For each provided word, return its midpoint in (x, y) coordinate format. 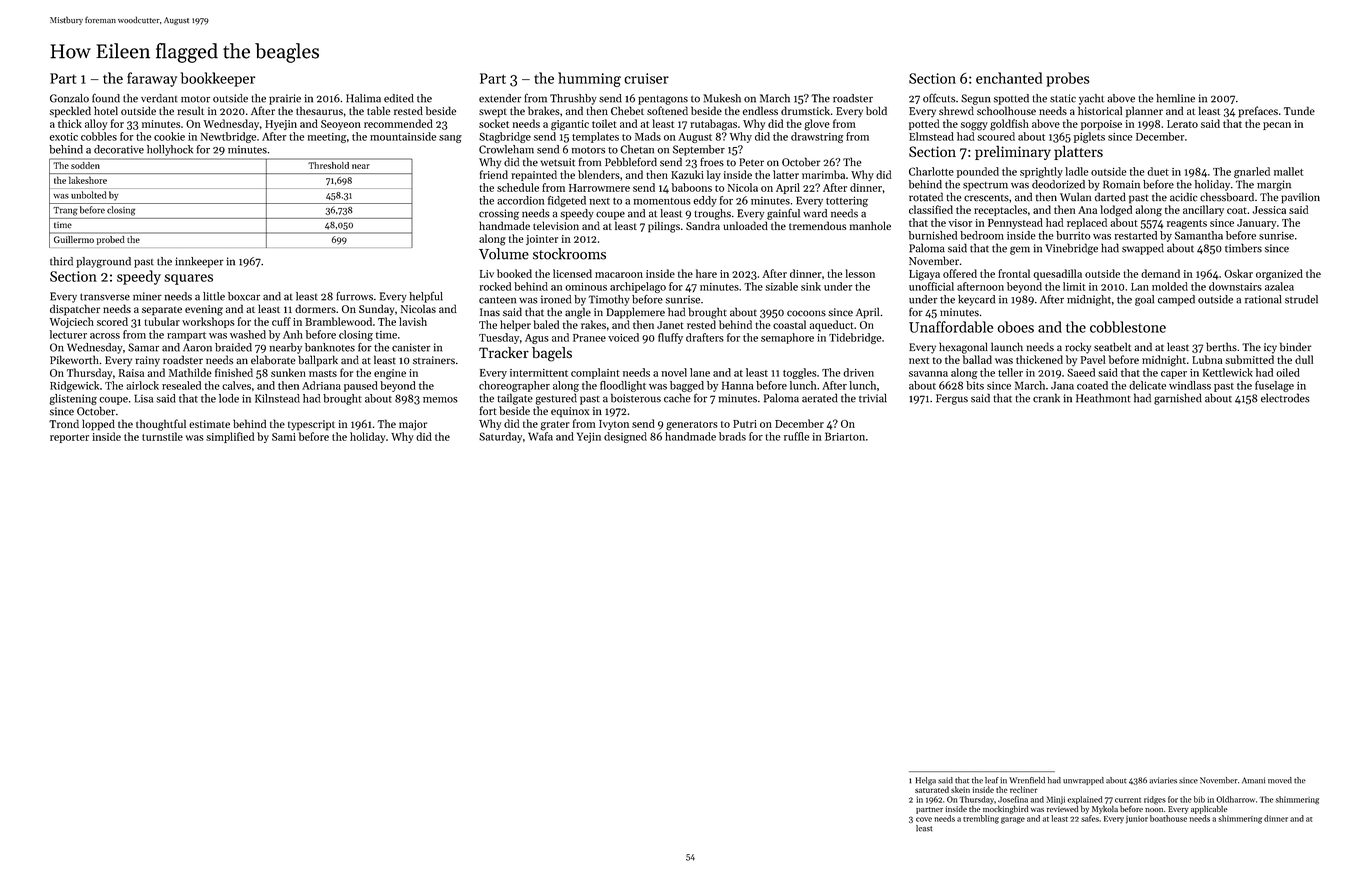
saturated (932, 789)
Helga (926, 781)
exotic (64, 137)
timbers (1243, 248)
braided (233, 347)
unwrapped (1083, 781)
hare (706, 273)
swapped (1143, 249)
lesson (860, 273)
